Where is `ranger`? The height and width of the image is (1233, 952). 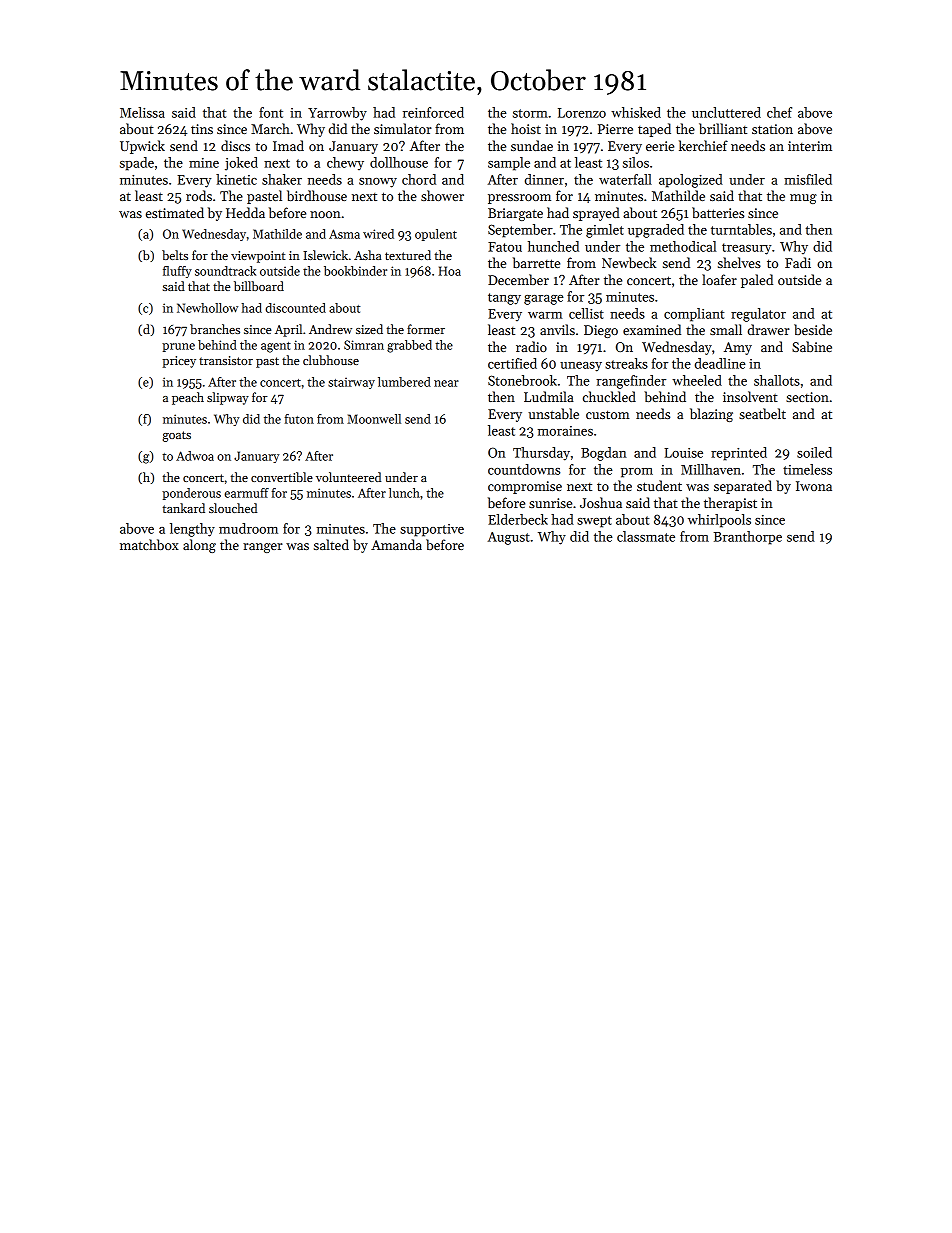
ranger is located at coordinates (263, 548).
